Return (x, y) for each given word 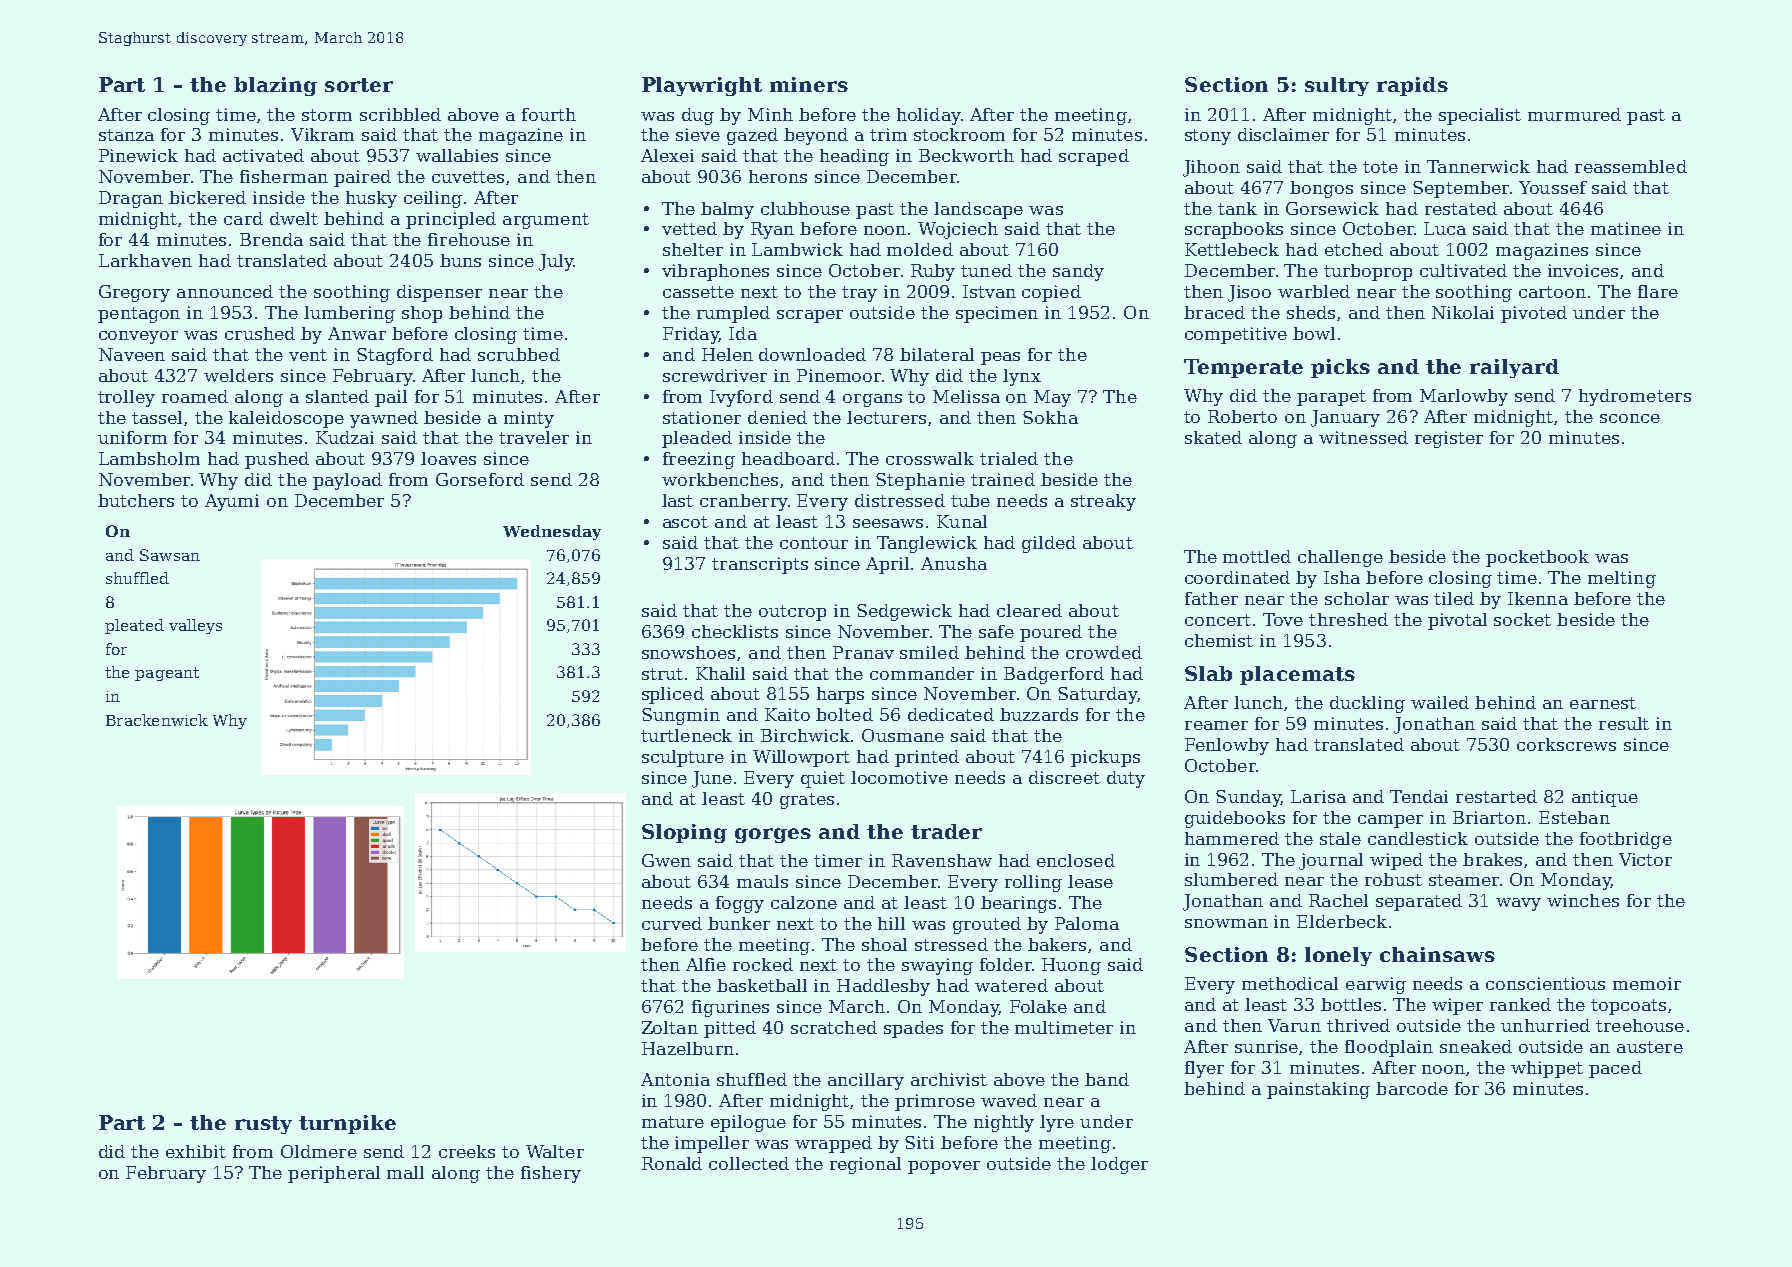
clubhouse (805, 208)
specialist (1480, 116)
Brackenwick (157, 720)
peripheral (334, 1174)
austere (1650, 1047)
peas (1000, 358)
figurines (730, 1008)
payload (347, 481)
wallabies (457, 155)
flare (1658, 291)
